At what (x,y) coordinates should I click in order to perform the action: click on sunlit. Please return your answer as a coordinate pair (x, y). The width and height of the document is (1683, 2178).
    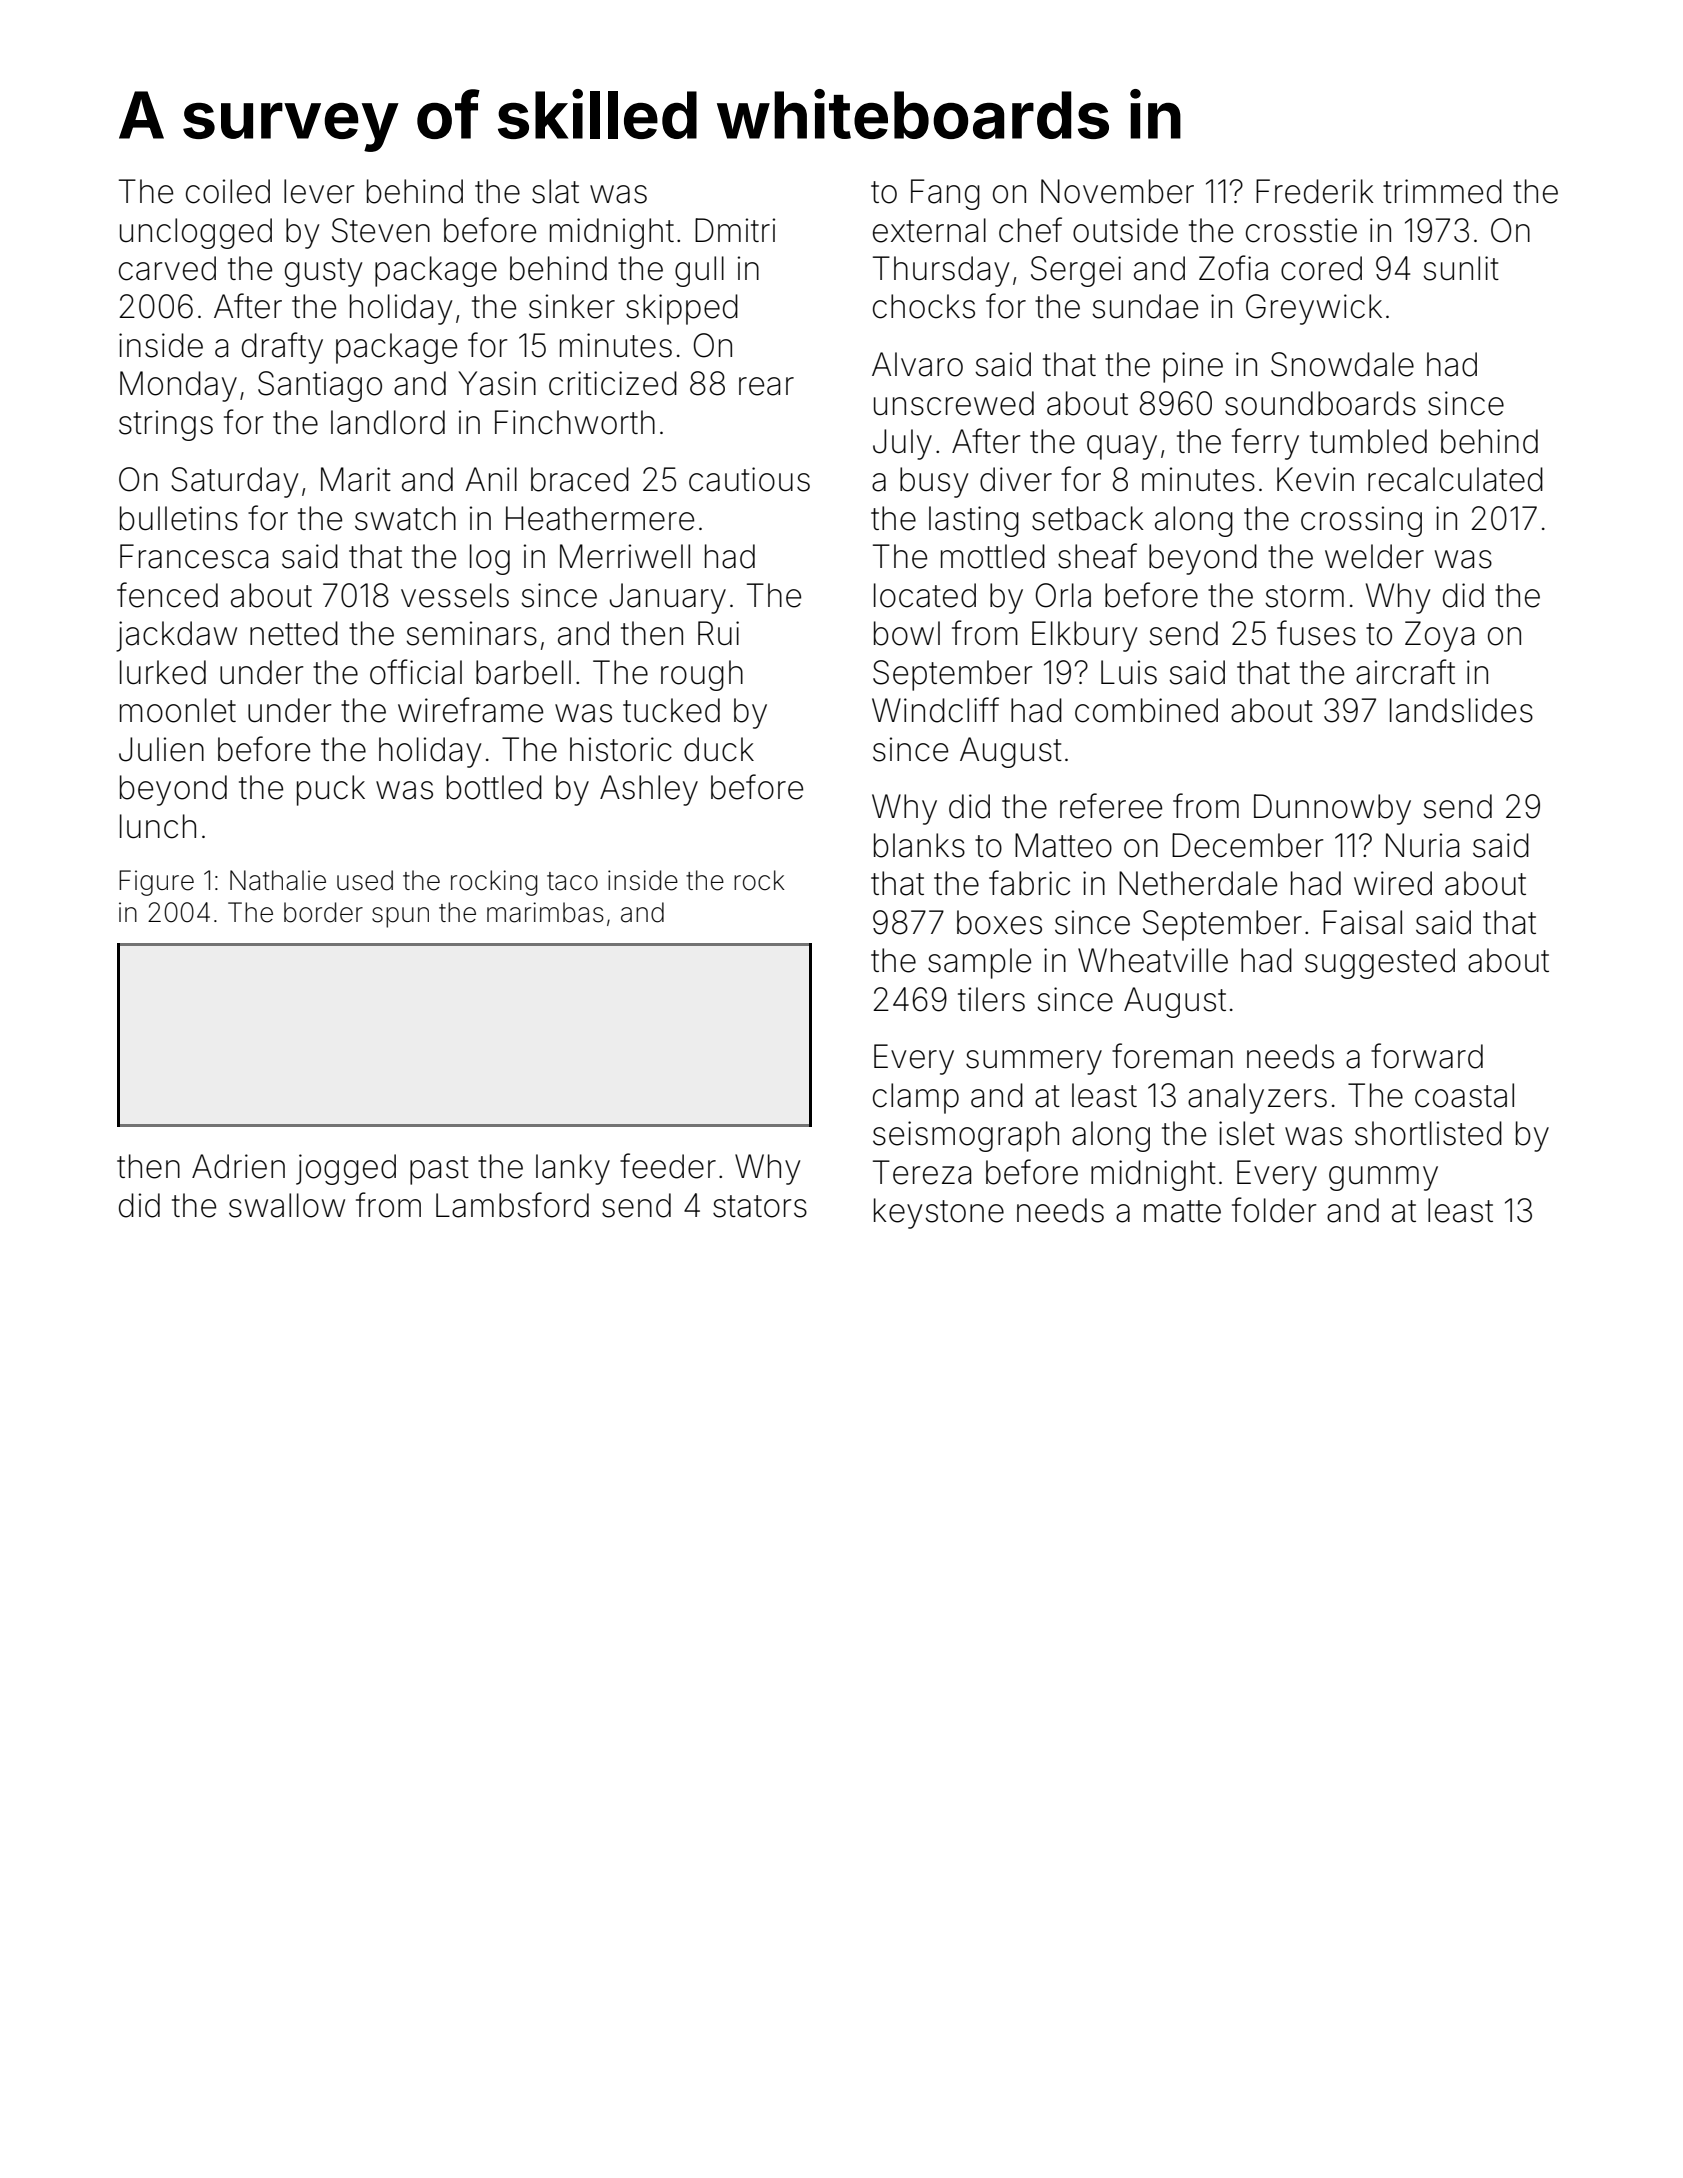
    Looking at the image, I should click on (1461, 268).
